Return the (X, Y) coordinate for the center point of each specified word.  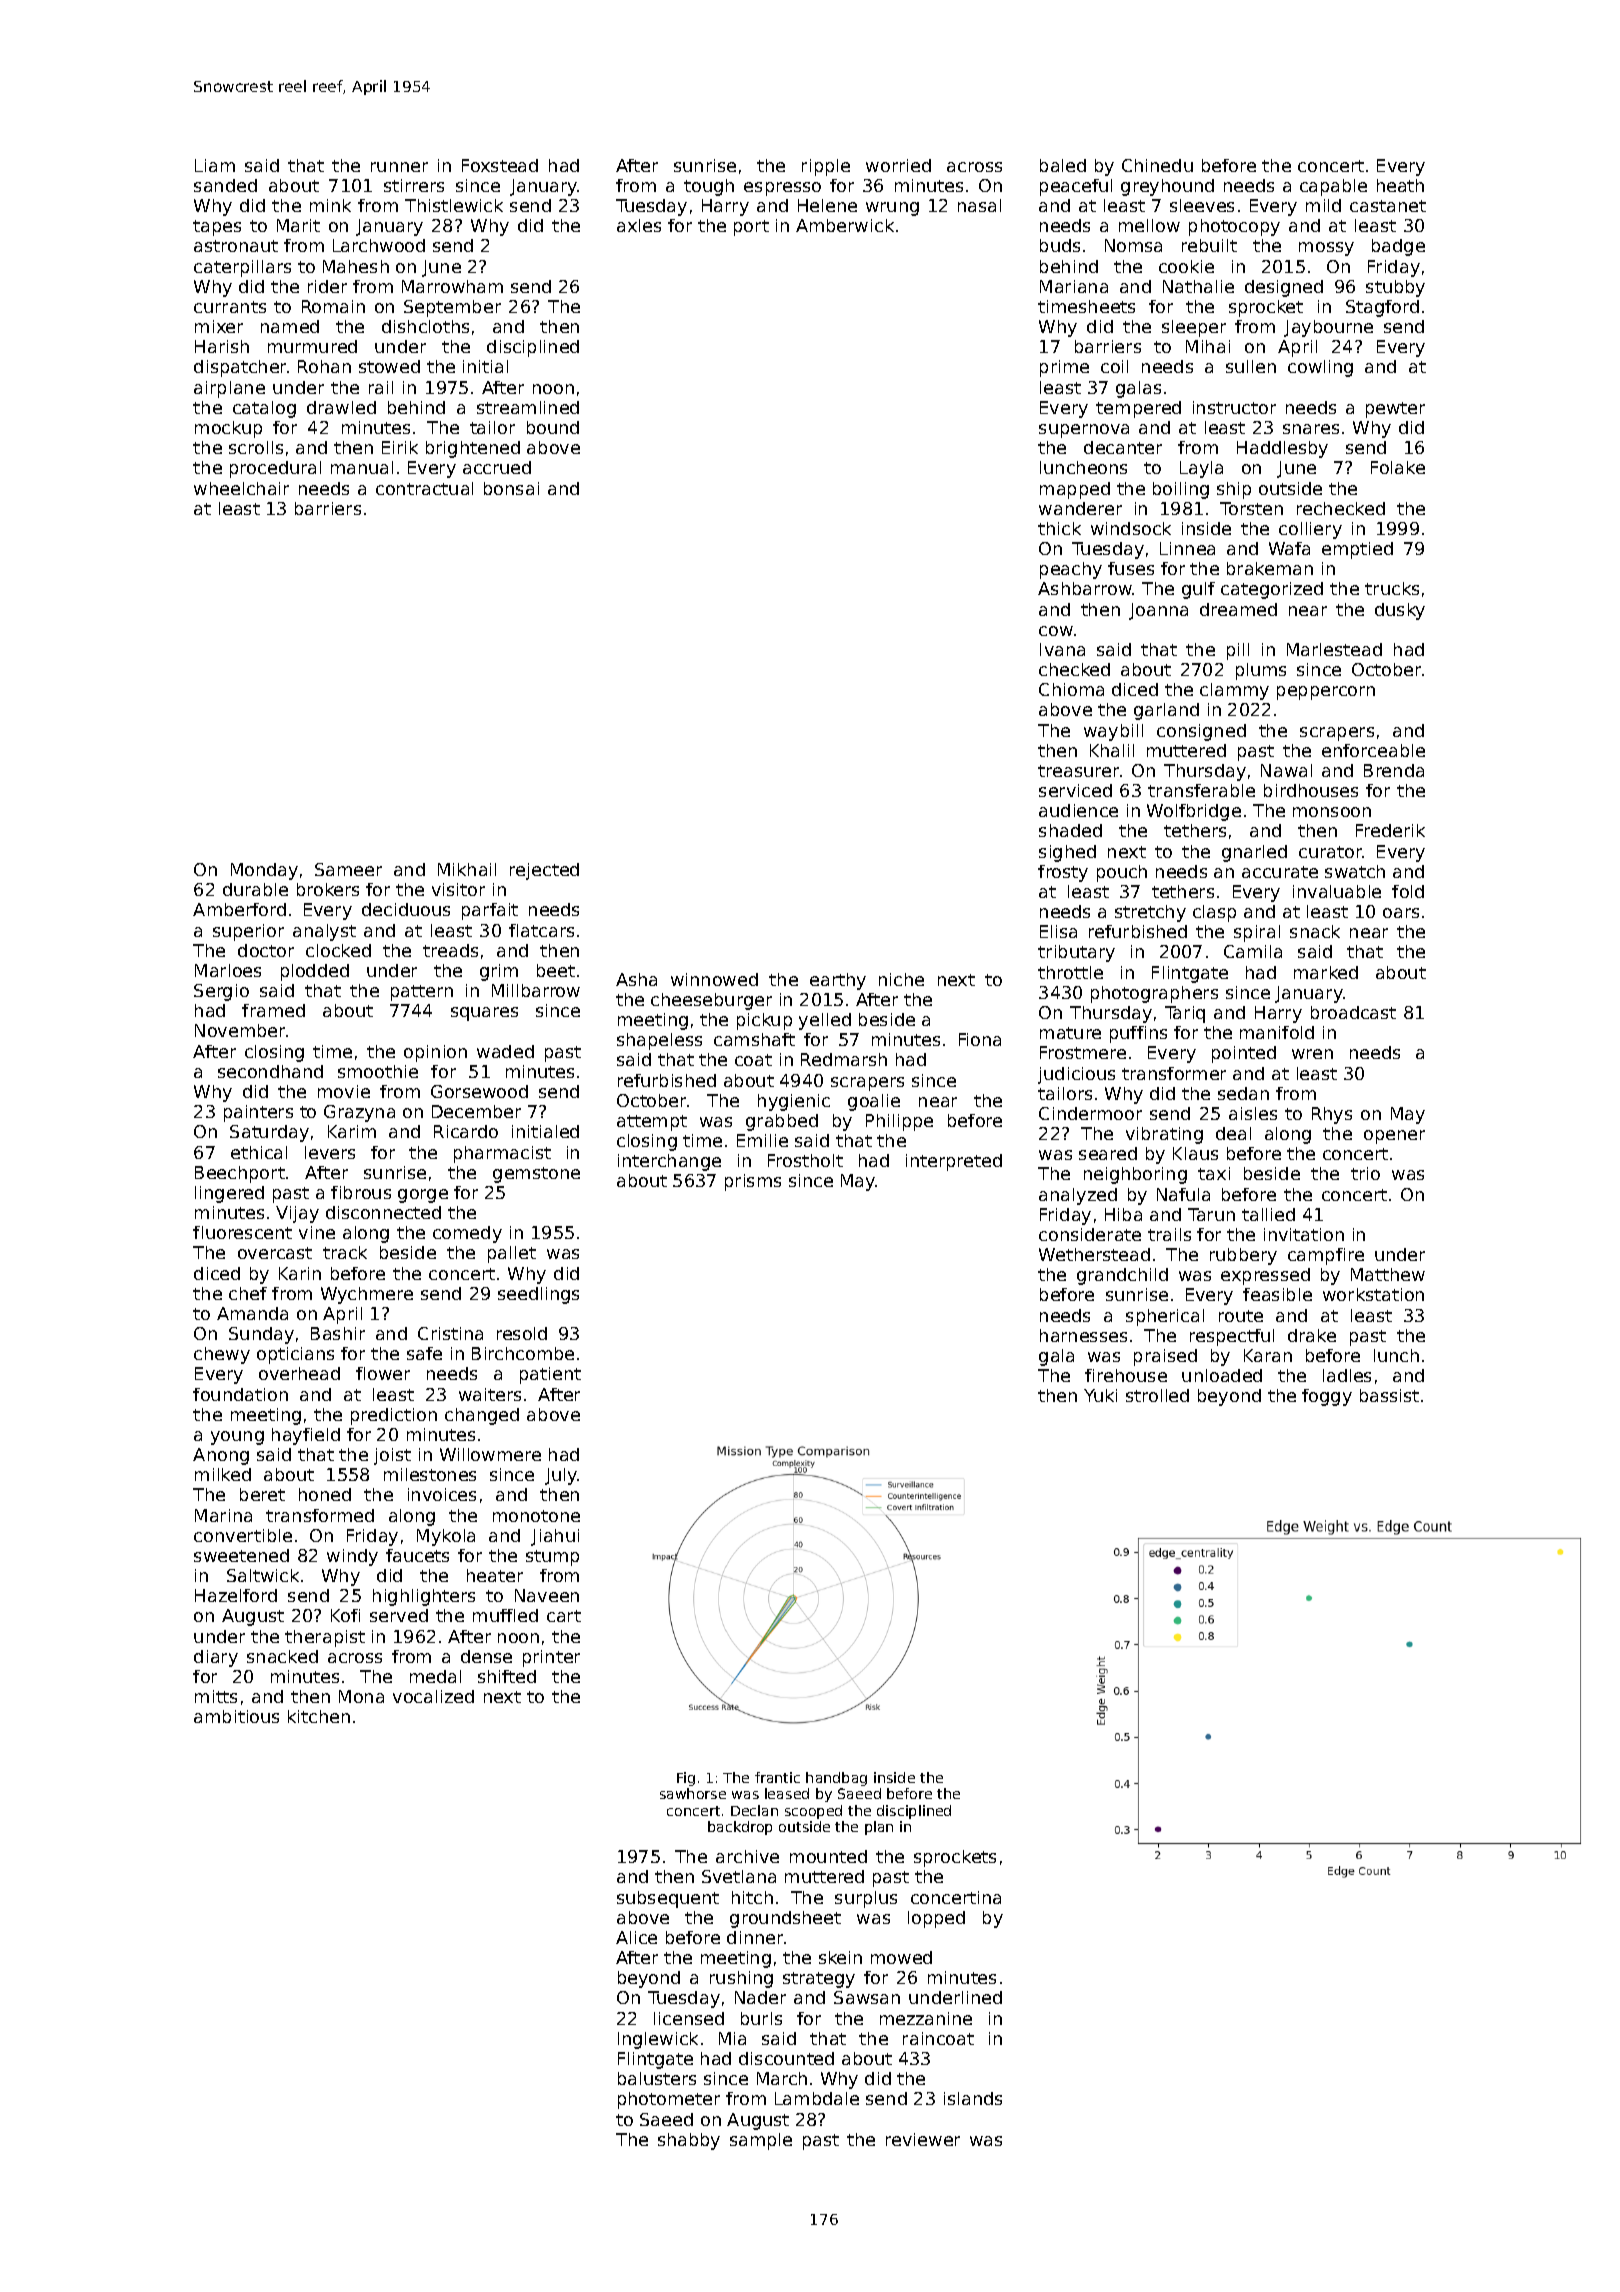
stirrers (414, 185)
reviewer (923, 2139)
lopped (936, 1919)
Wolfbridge (1194, 812)
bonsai (511, 488)
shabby (689, 2141)
